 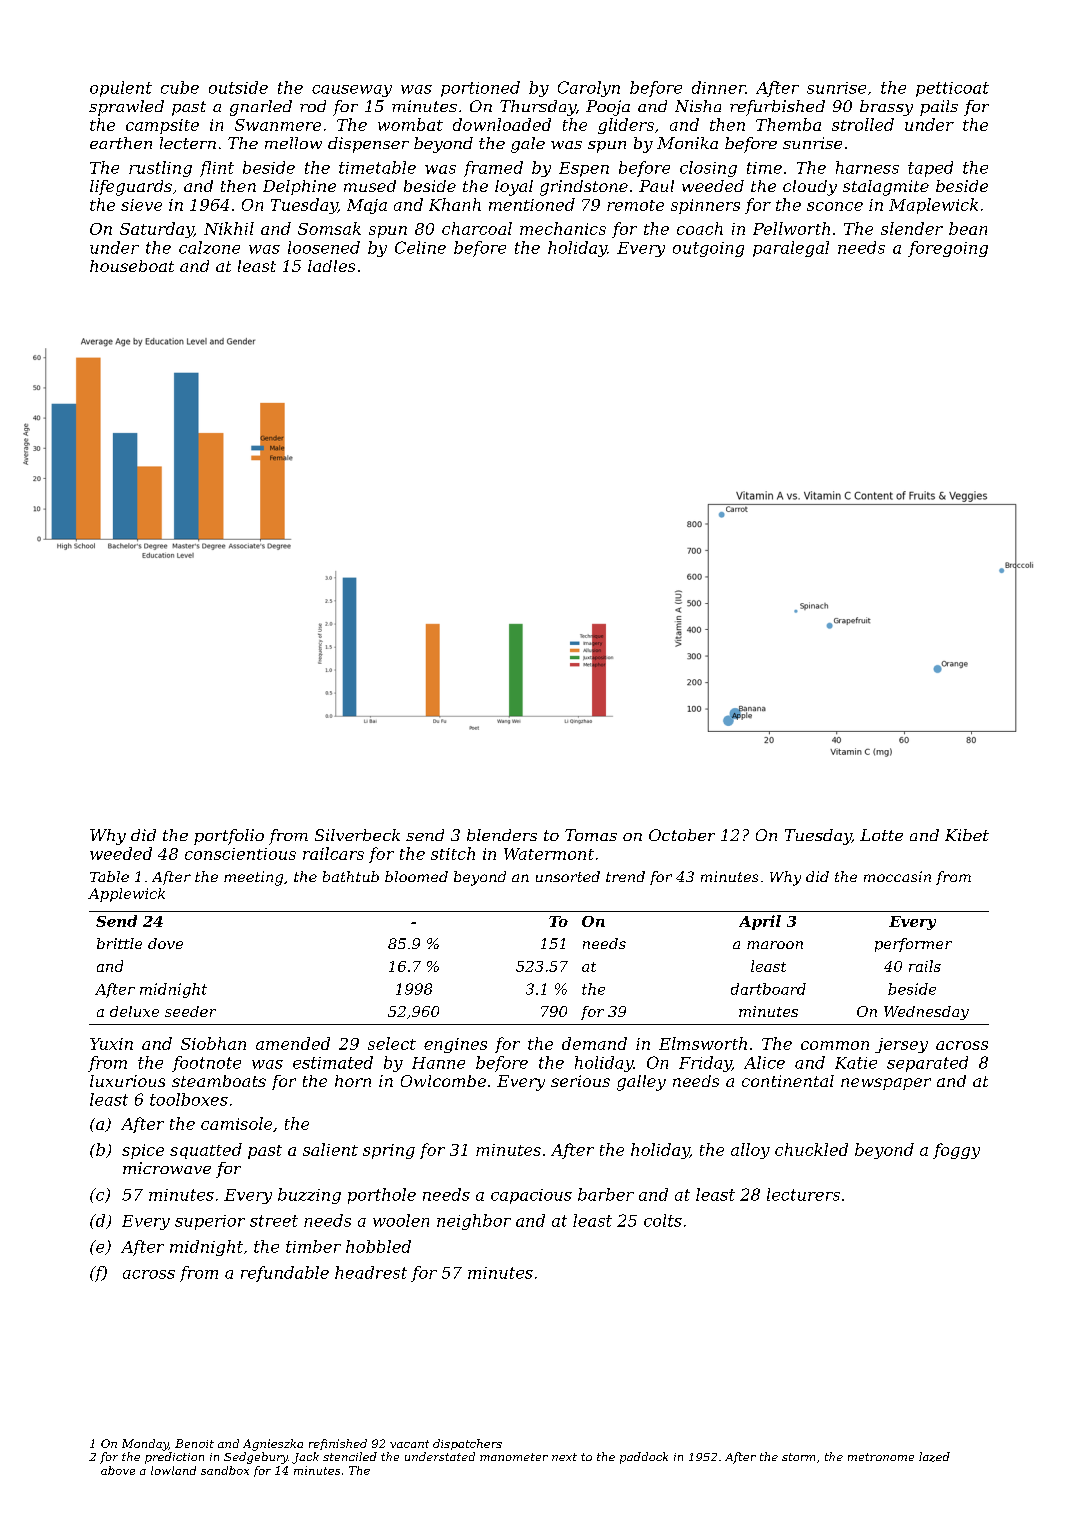 What do you see at coordinates (180, 87) in the image?
I see `cube` at bounding box center [180, 87].
